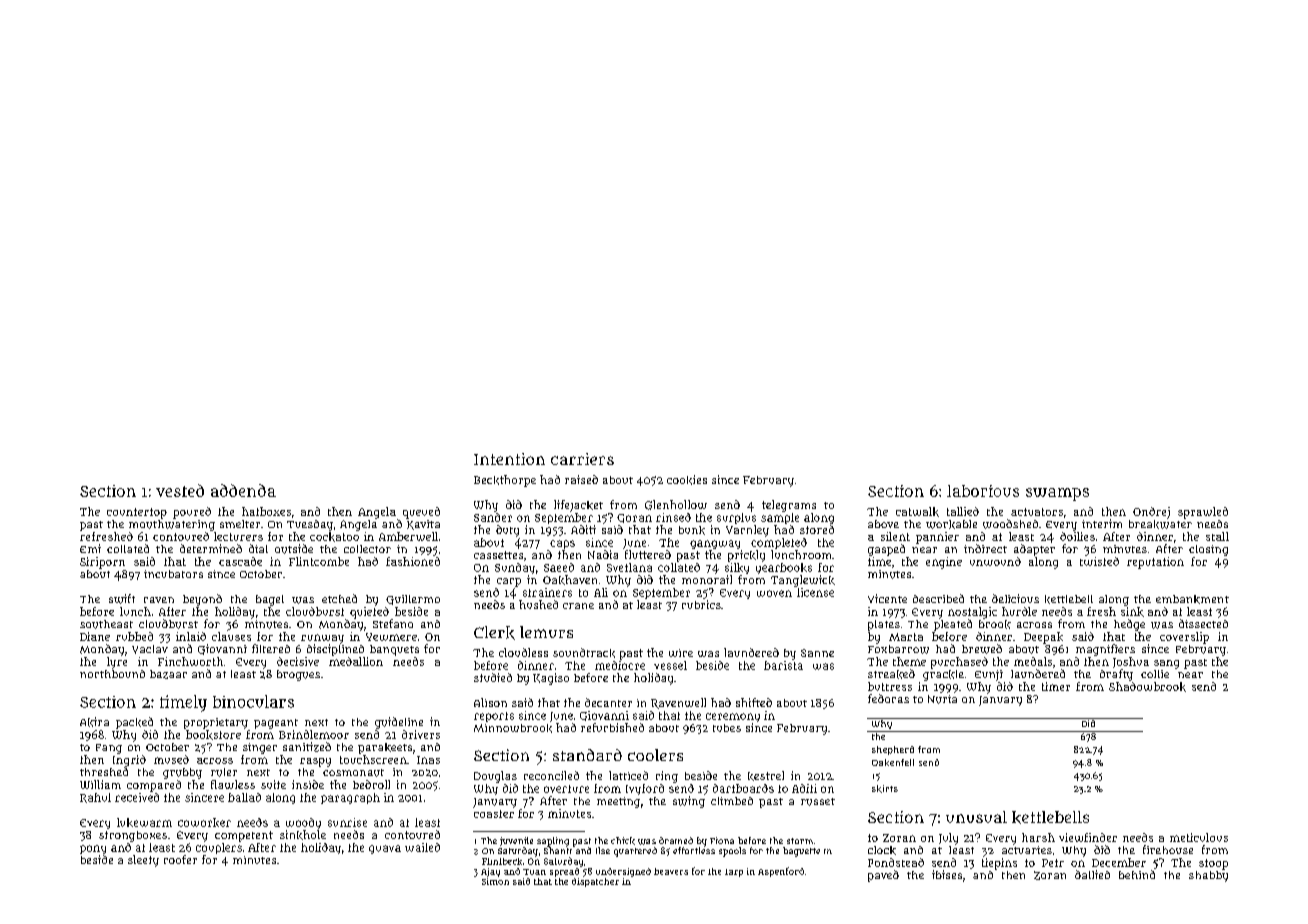  Describe the element at coordinates (1208, 876) in the image. I see `shabby` at that location.
